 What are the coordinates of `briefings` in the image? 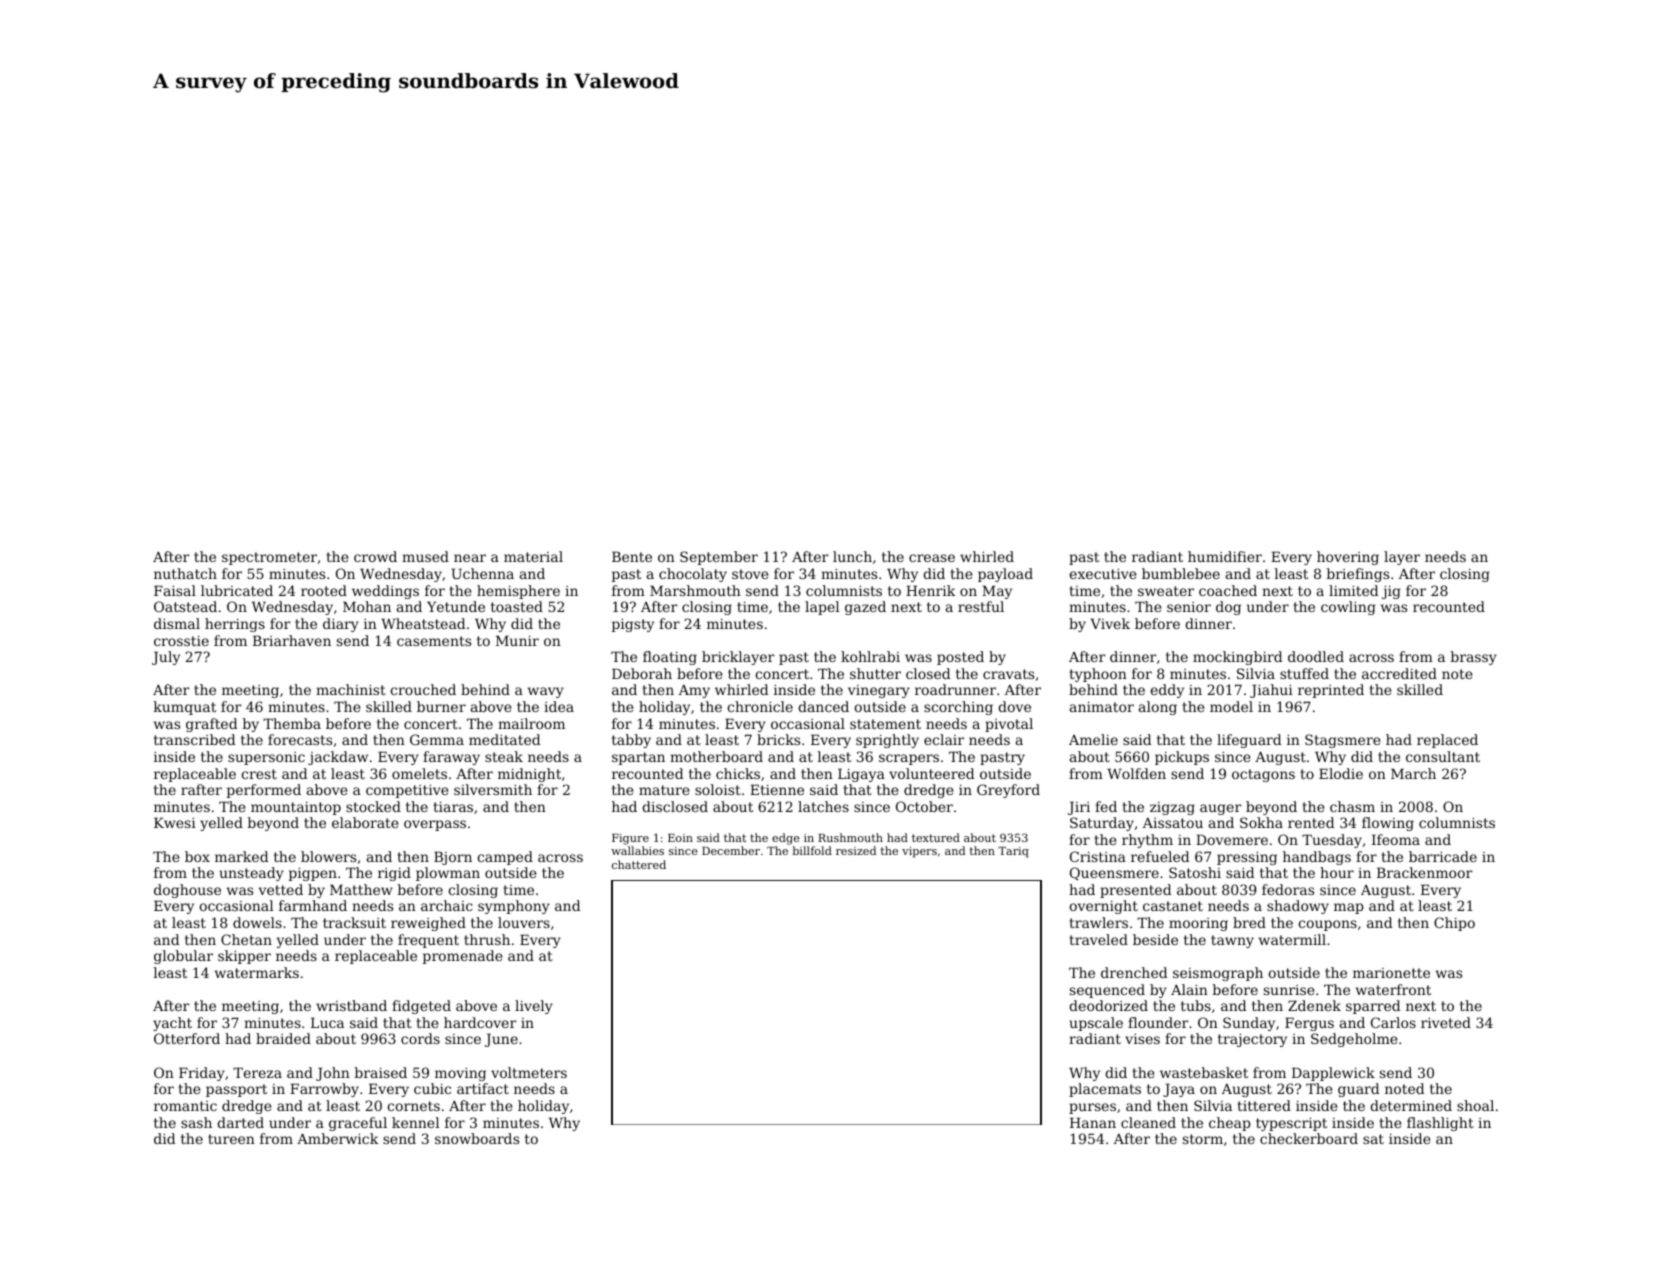 It's located at (1358, 575).
